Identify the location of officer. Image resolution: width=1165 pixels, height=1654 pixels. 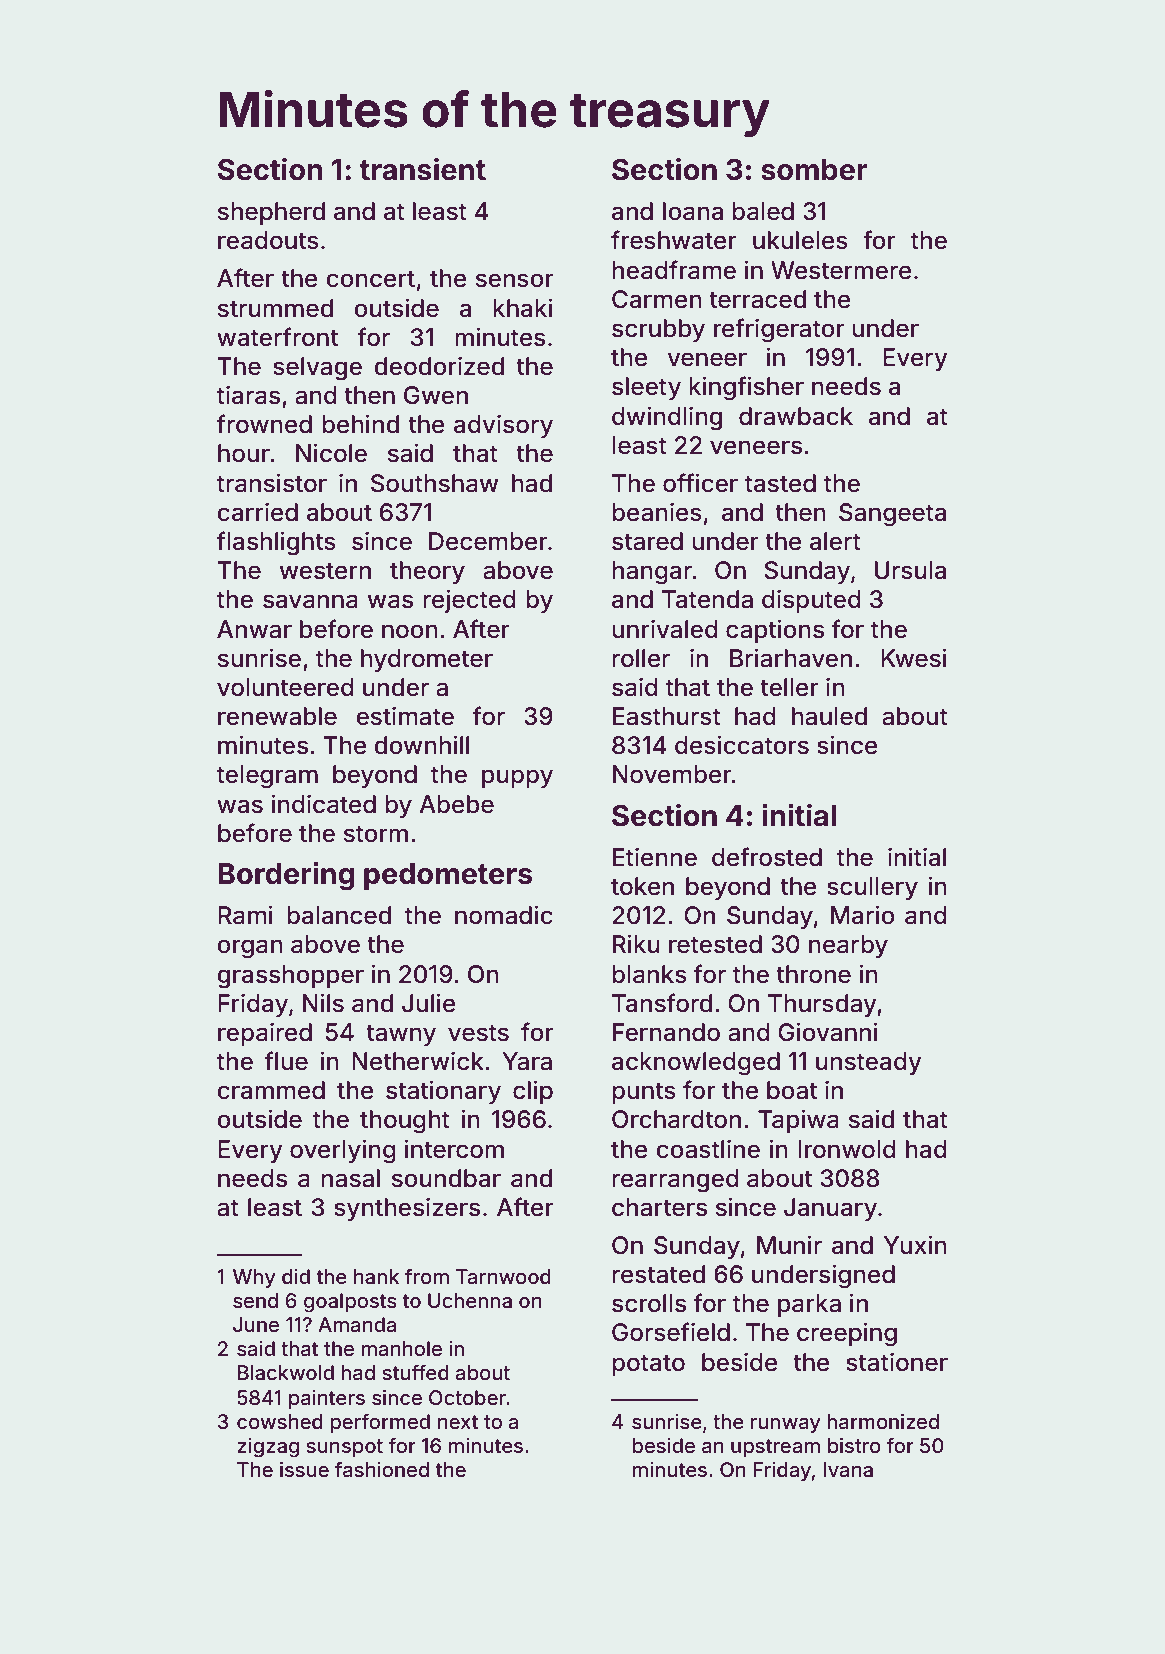
(700, 483).
